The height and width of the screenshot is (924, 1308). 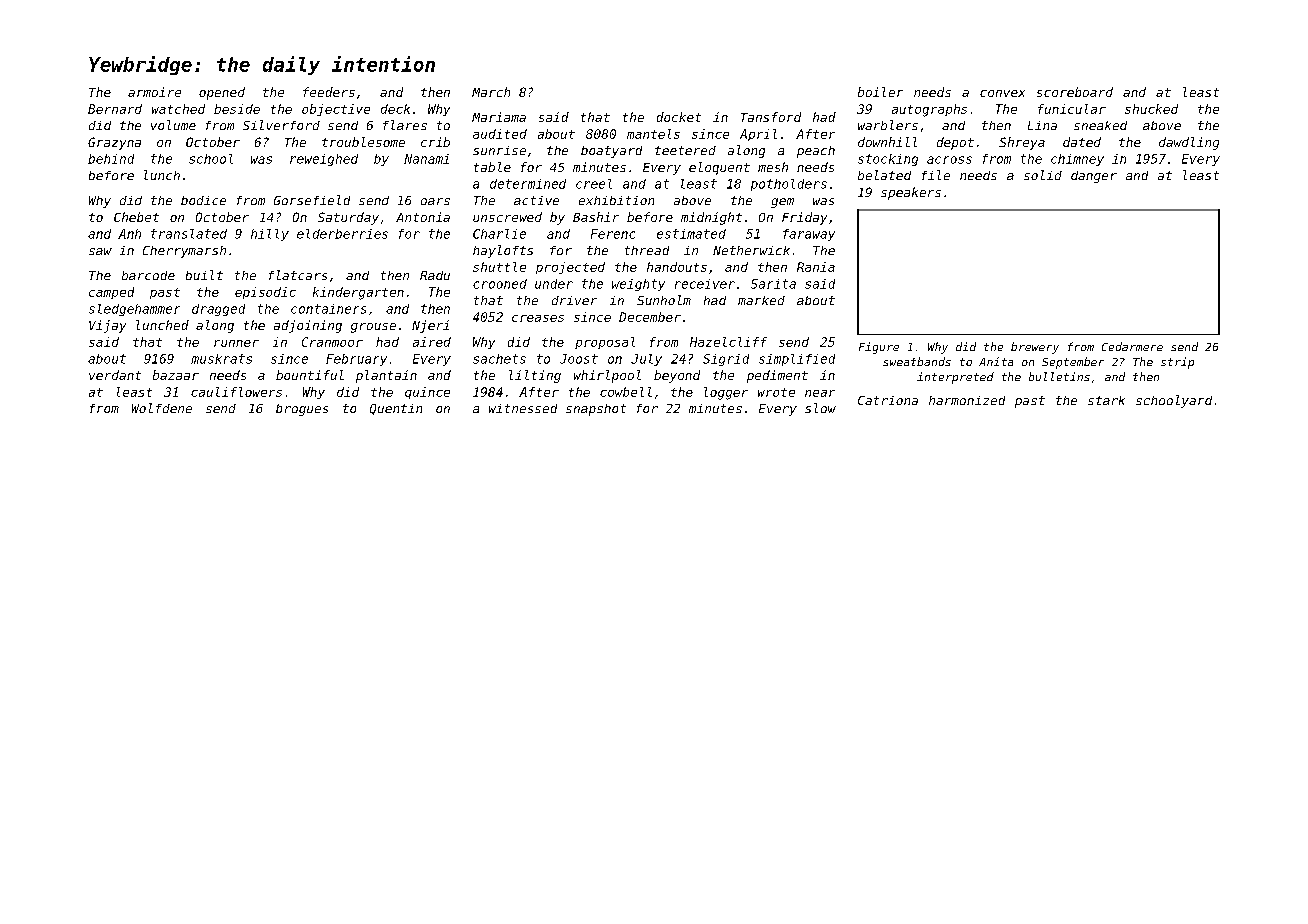 What do you see at coordinates (1177, 363) in the screenshot?
I see `strip` at bounding box center [1177, 363].
